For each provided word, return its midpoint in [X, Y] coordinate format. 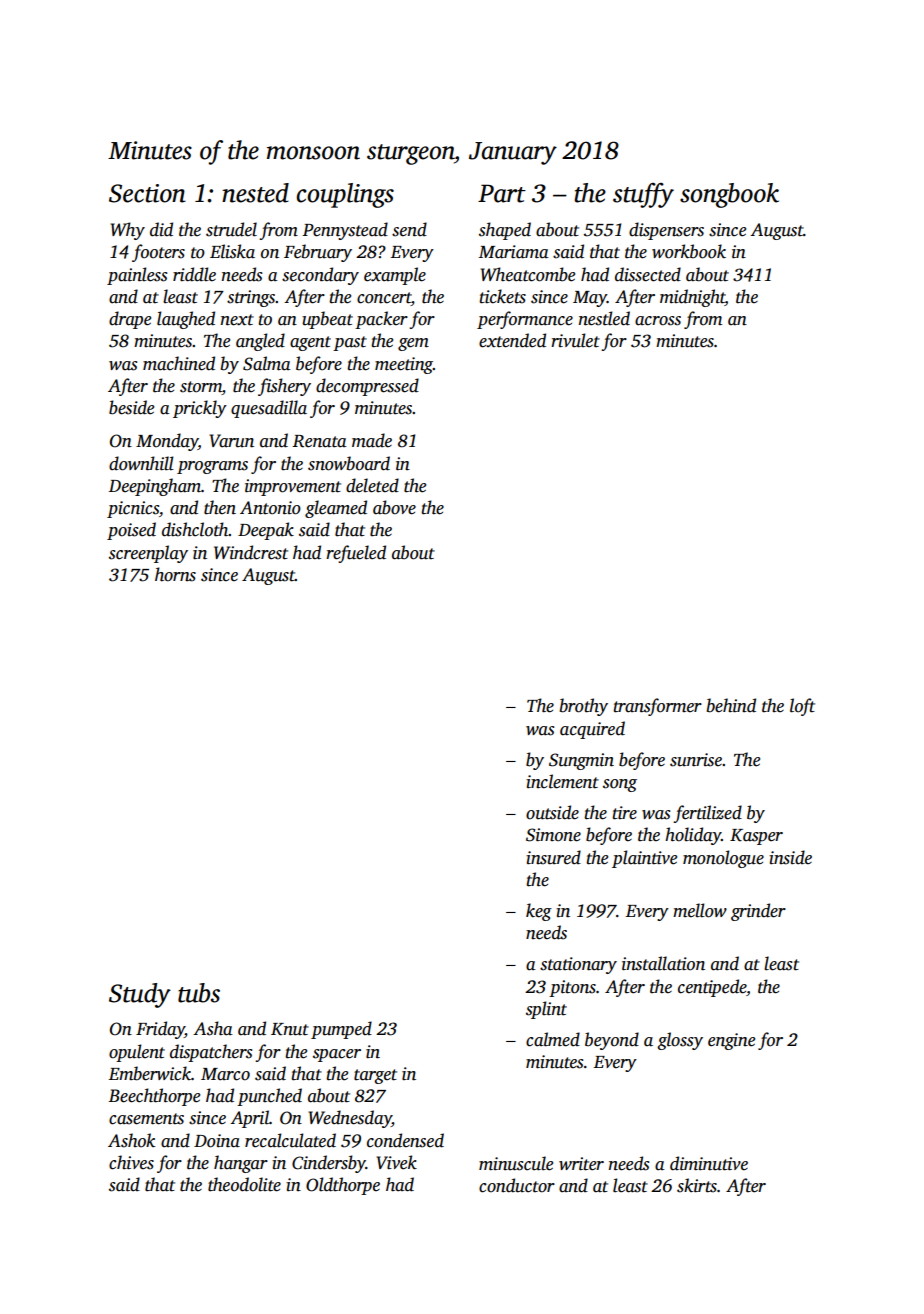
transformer [657, 707]
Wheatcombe [528, 274]
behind [731, 705]
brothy [584, 707]
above [394, 507]
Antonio [270, 508]
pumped [341, 1030]
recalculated [290, 1140]
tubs [199, 993]
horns [175, 574]
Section [147, 193]
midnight [692, 298]
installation [663, 963]
